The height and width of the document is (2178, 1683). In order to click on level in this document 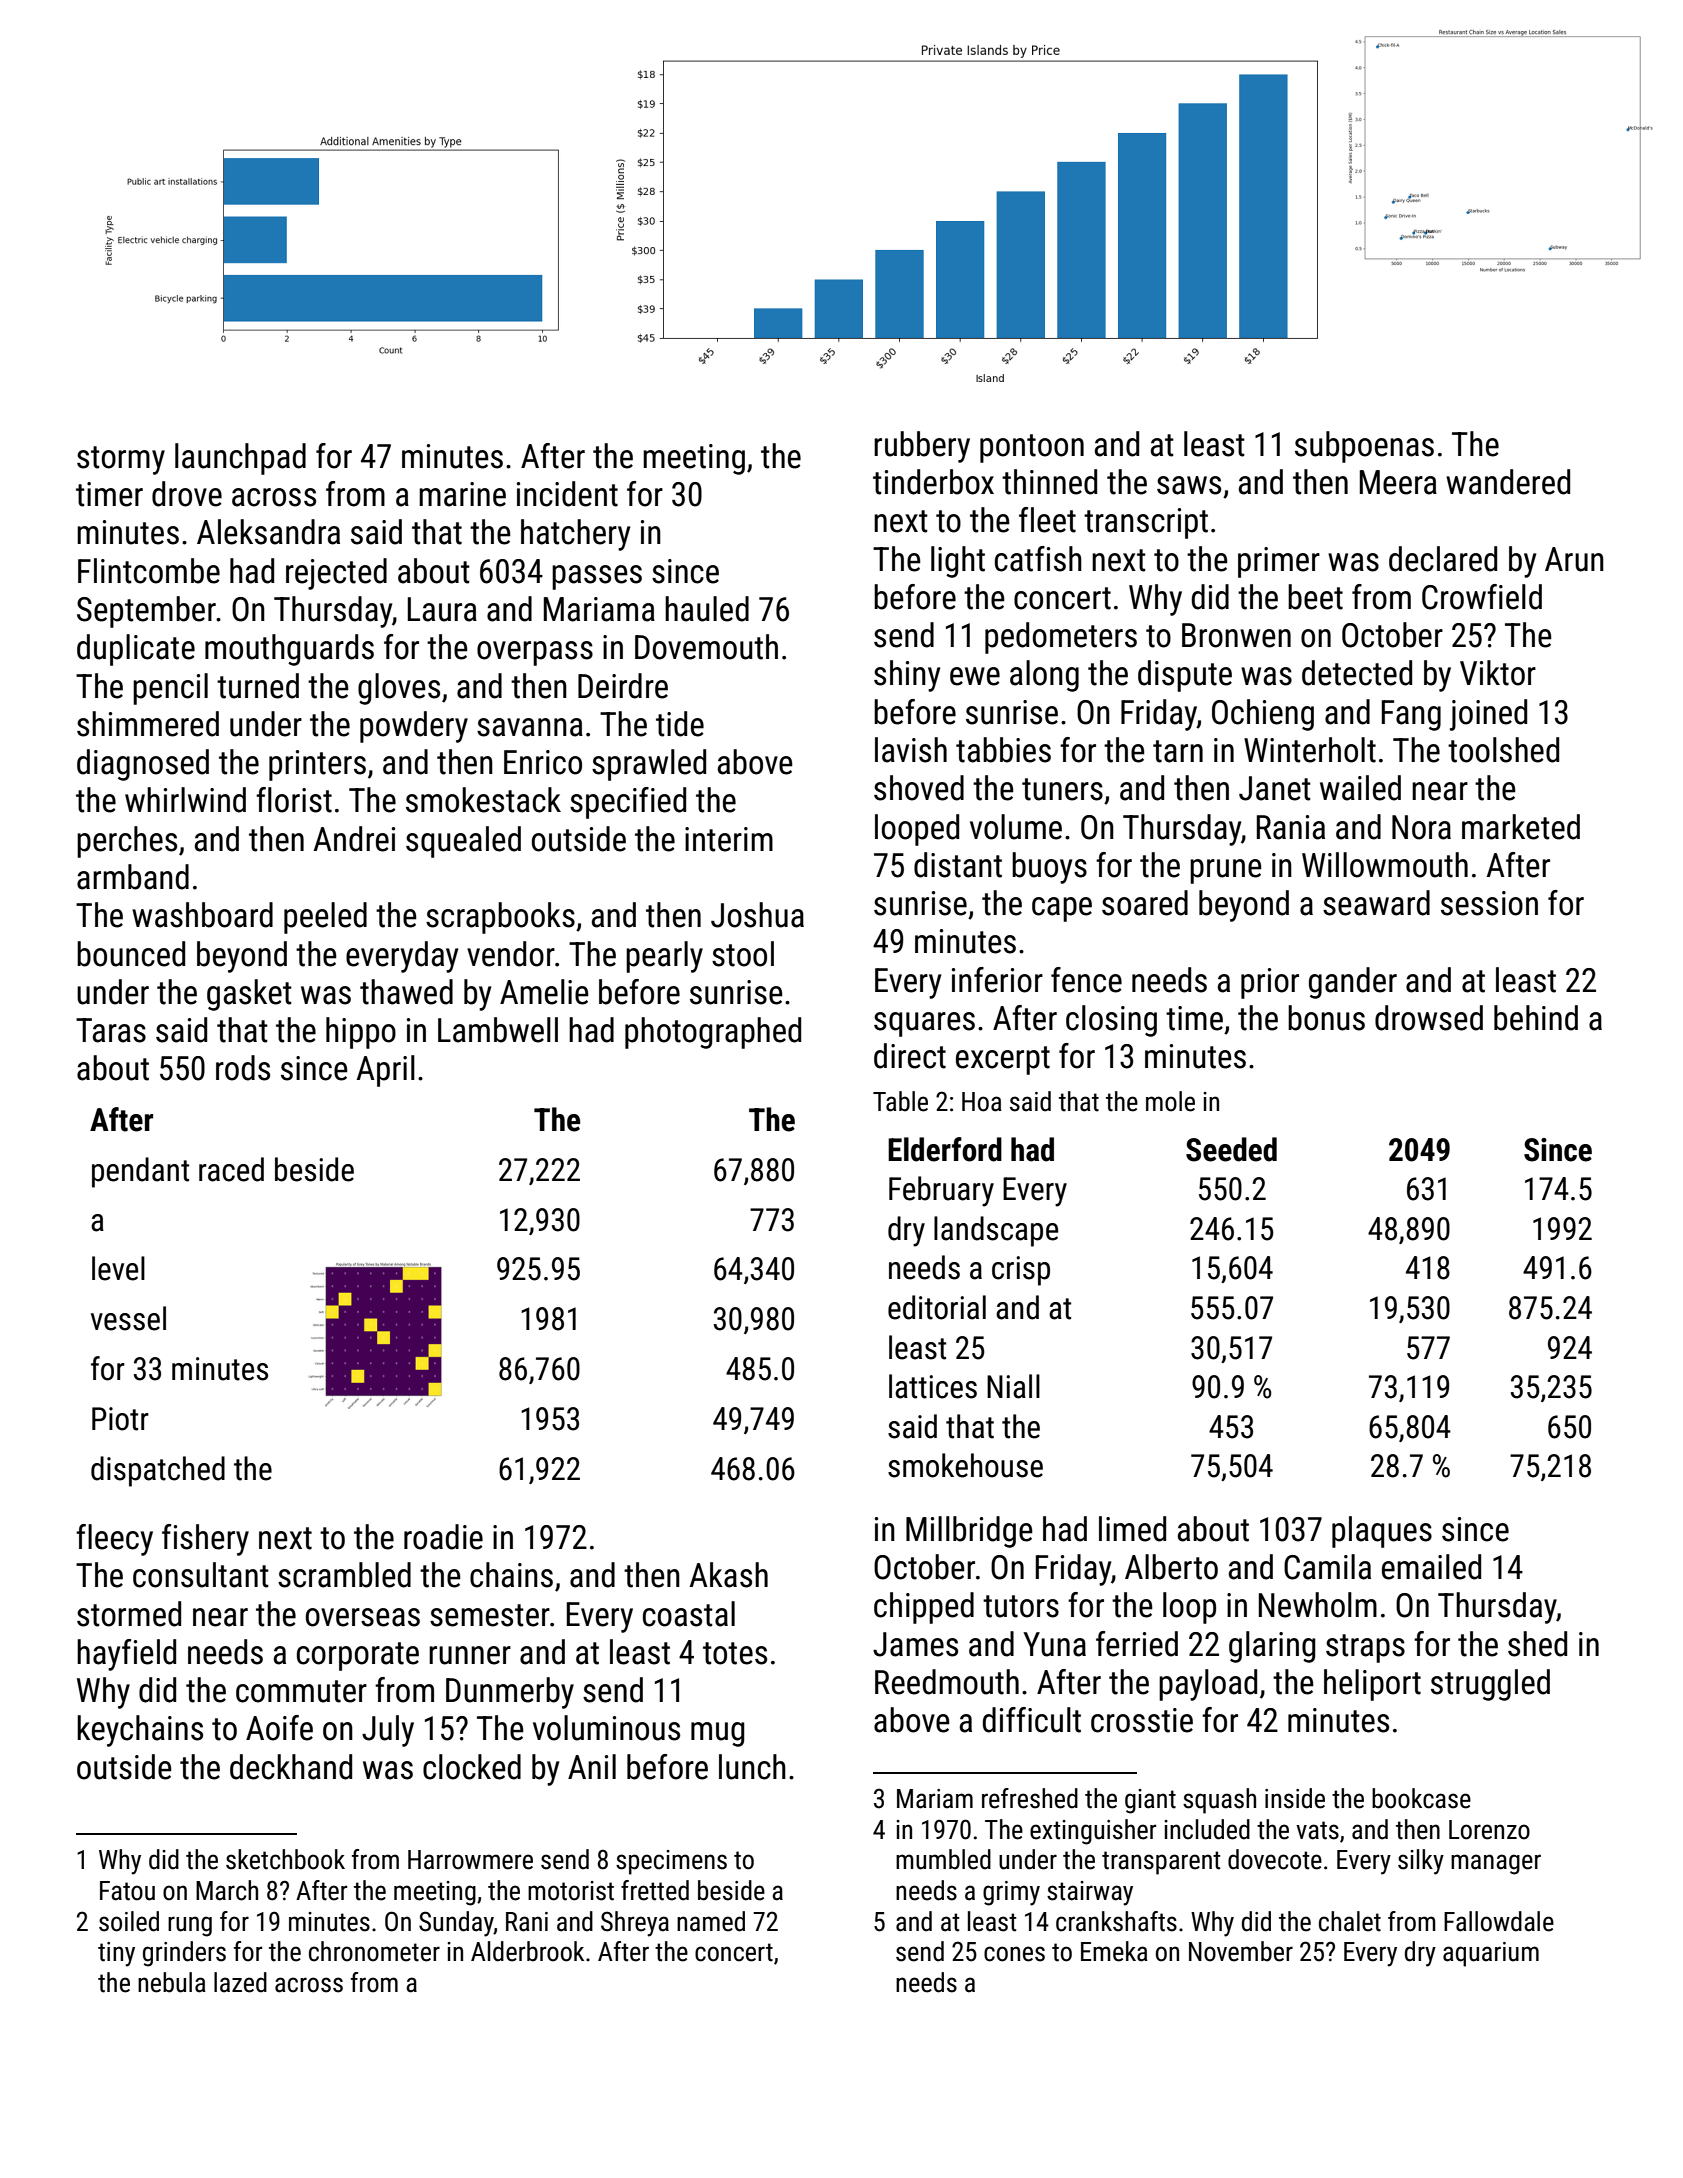, I will do `click(118, 1268)`.
